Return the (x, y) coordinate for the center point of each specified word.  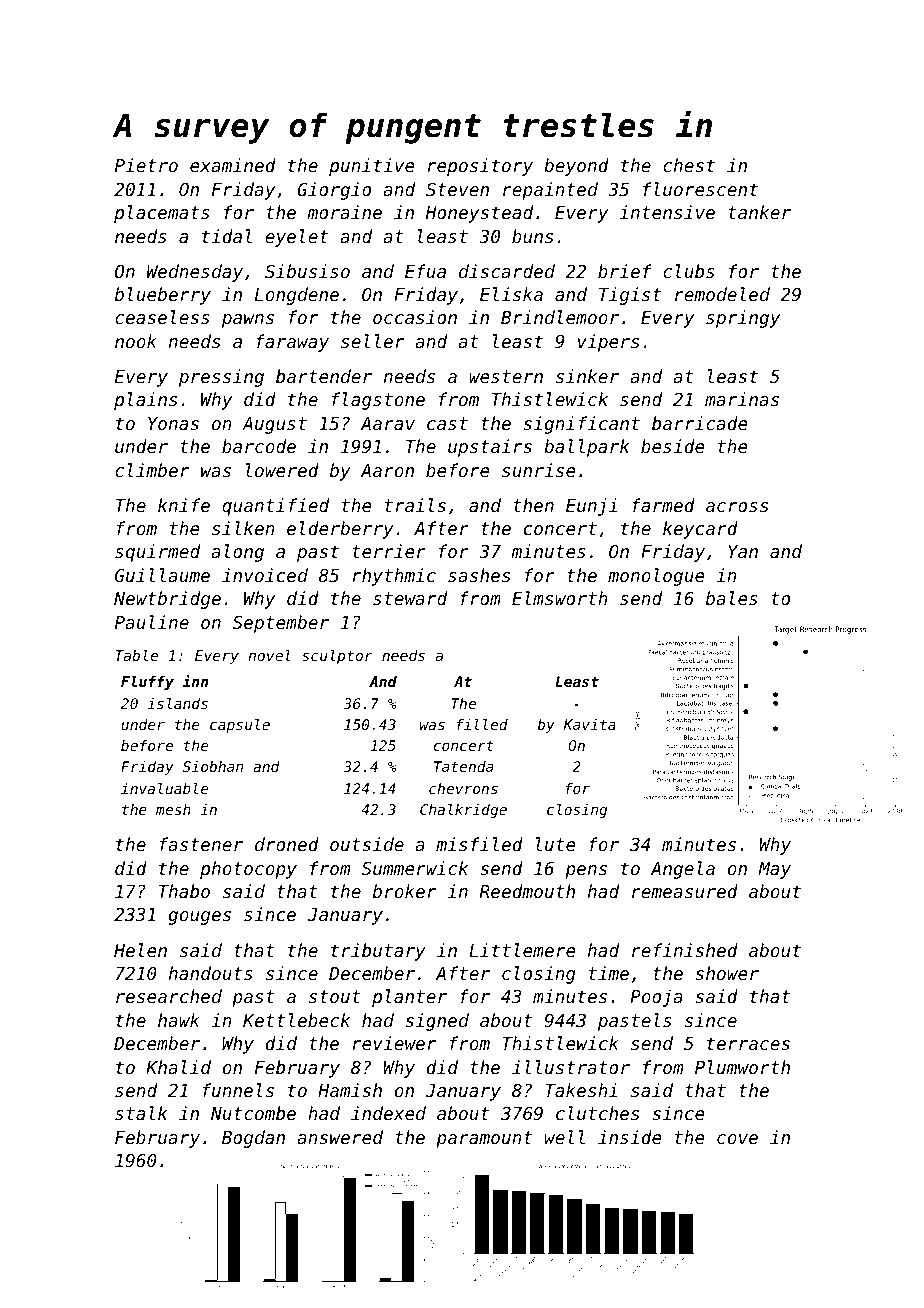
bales (732, 598)
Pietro (146, 165)
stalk (141, 1113)
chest (689, 165)
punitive (372, 167)
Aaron (387, 470)
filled (482, 724)
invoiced (265, 575)
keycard (700, 530)
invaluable (164, 788)
